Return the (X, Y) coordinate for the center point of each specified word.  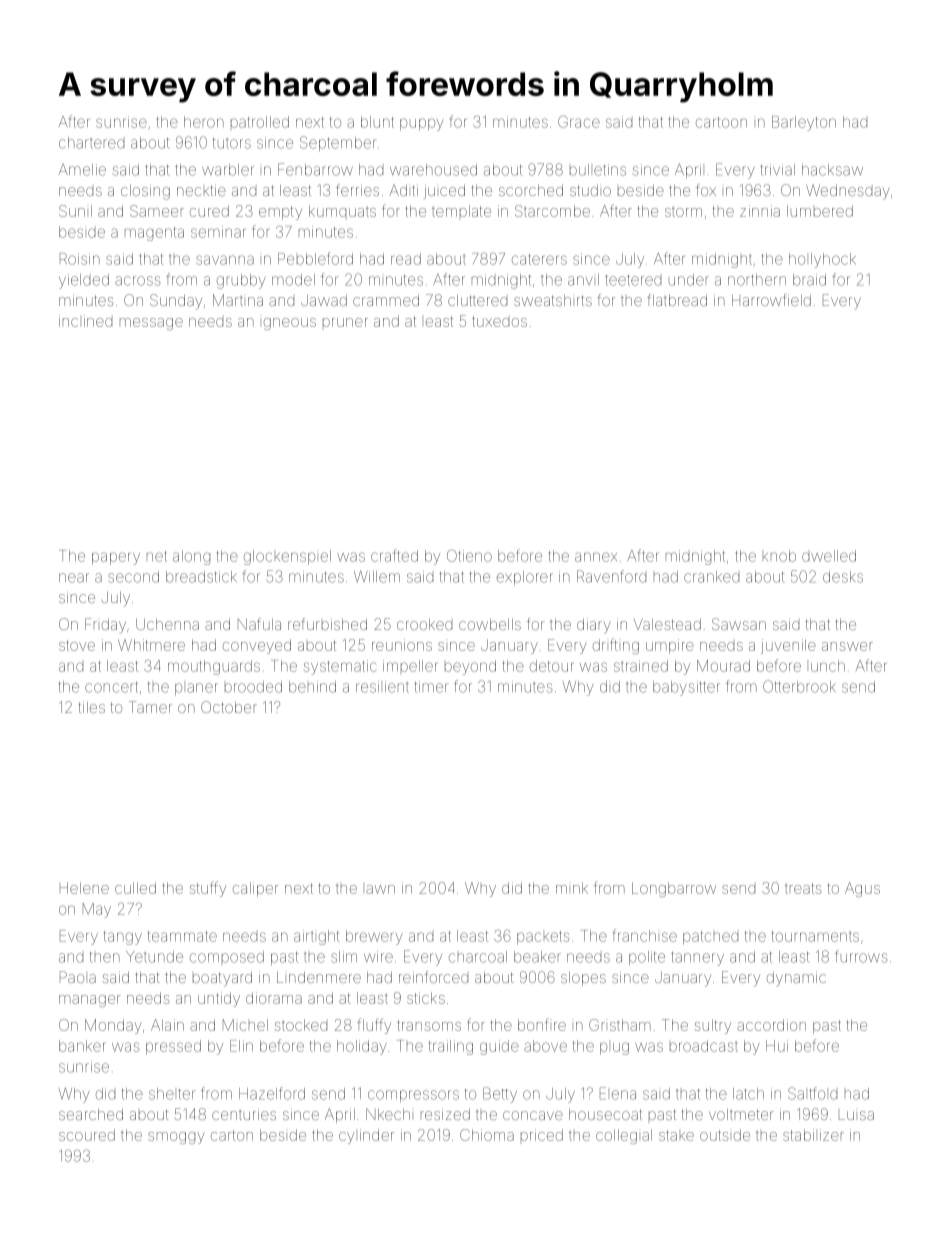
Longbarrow (674, 889)
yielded (84, 281)
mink (572, 888)
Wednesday (848, 192)
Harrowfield (771, 300)
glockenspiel (287, 557)
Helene (84, 888)
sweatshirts (553, 300)
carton (232, 1135)
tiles (91, 707)
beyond (470, 667)
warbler (228, 170)
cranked (711, 577)
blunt (377, 122)
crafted (394, 555)
